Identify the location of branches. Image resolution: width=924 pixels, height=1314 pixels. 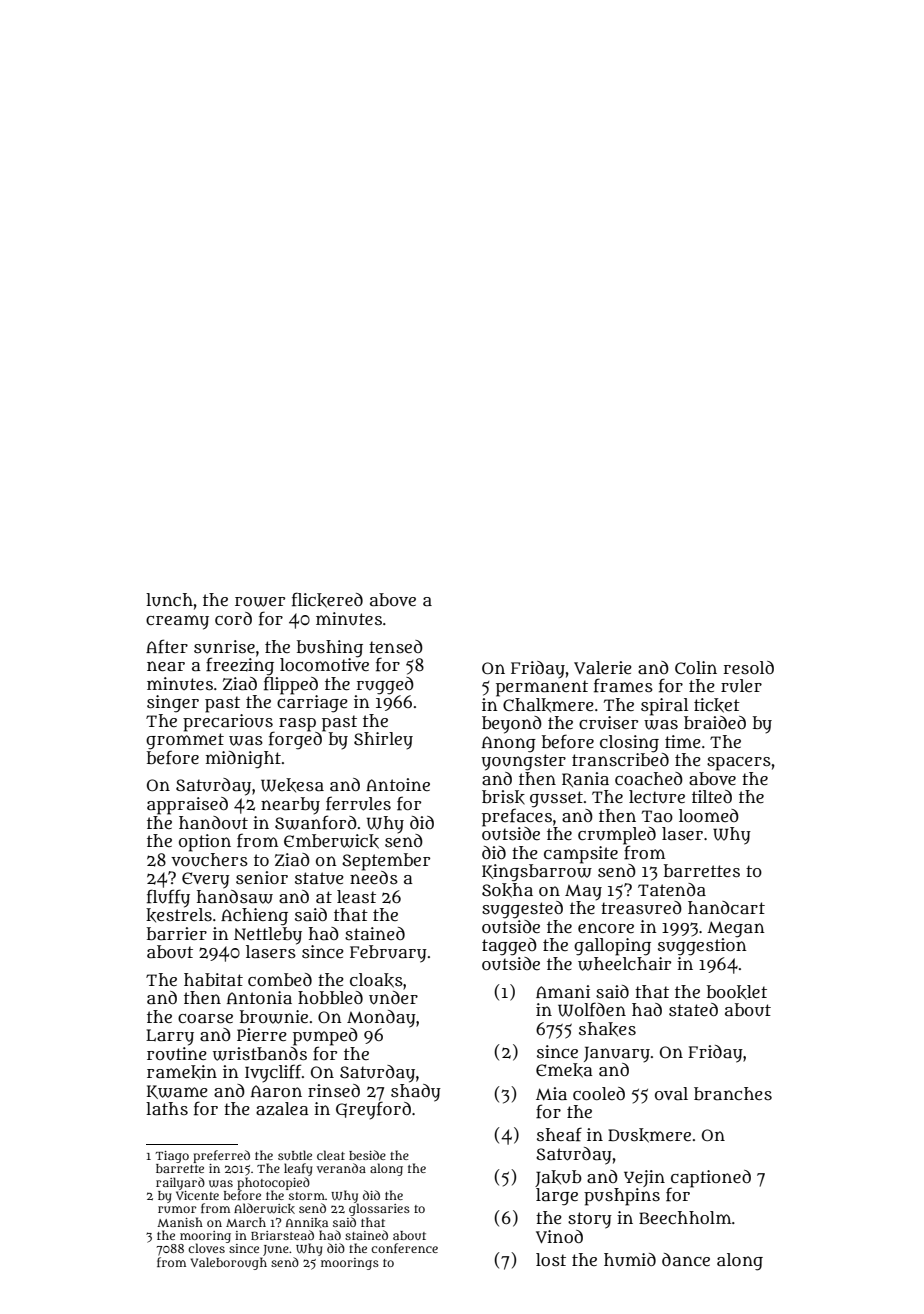
(733, 1093).
